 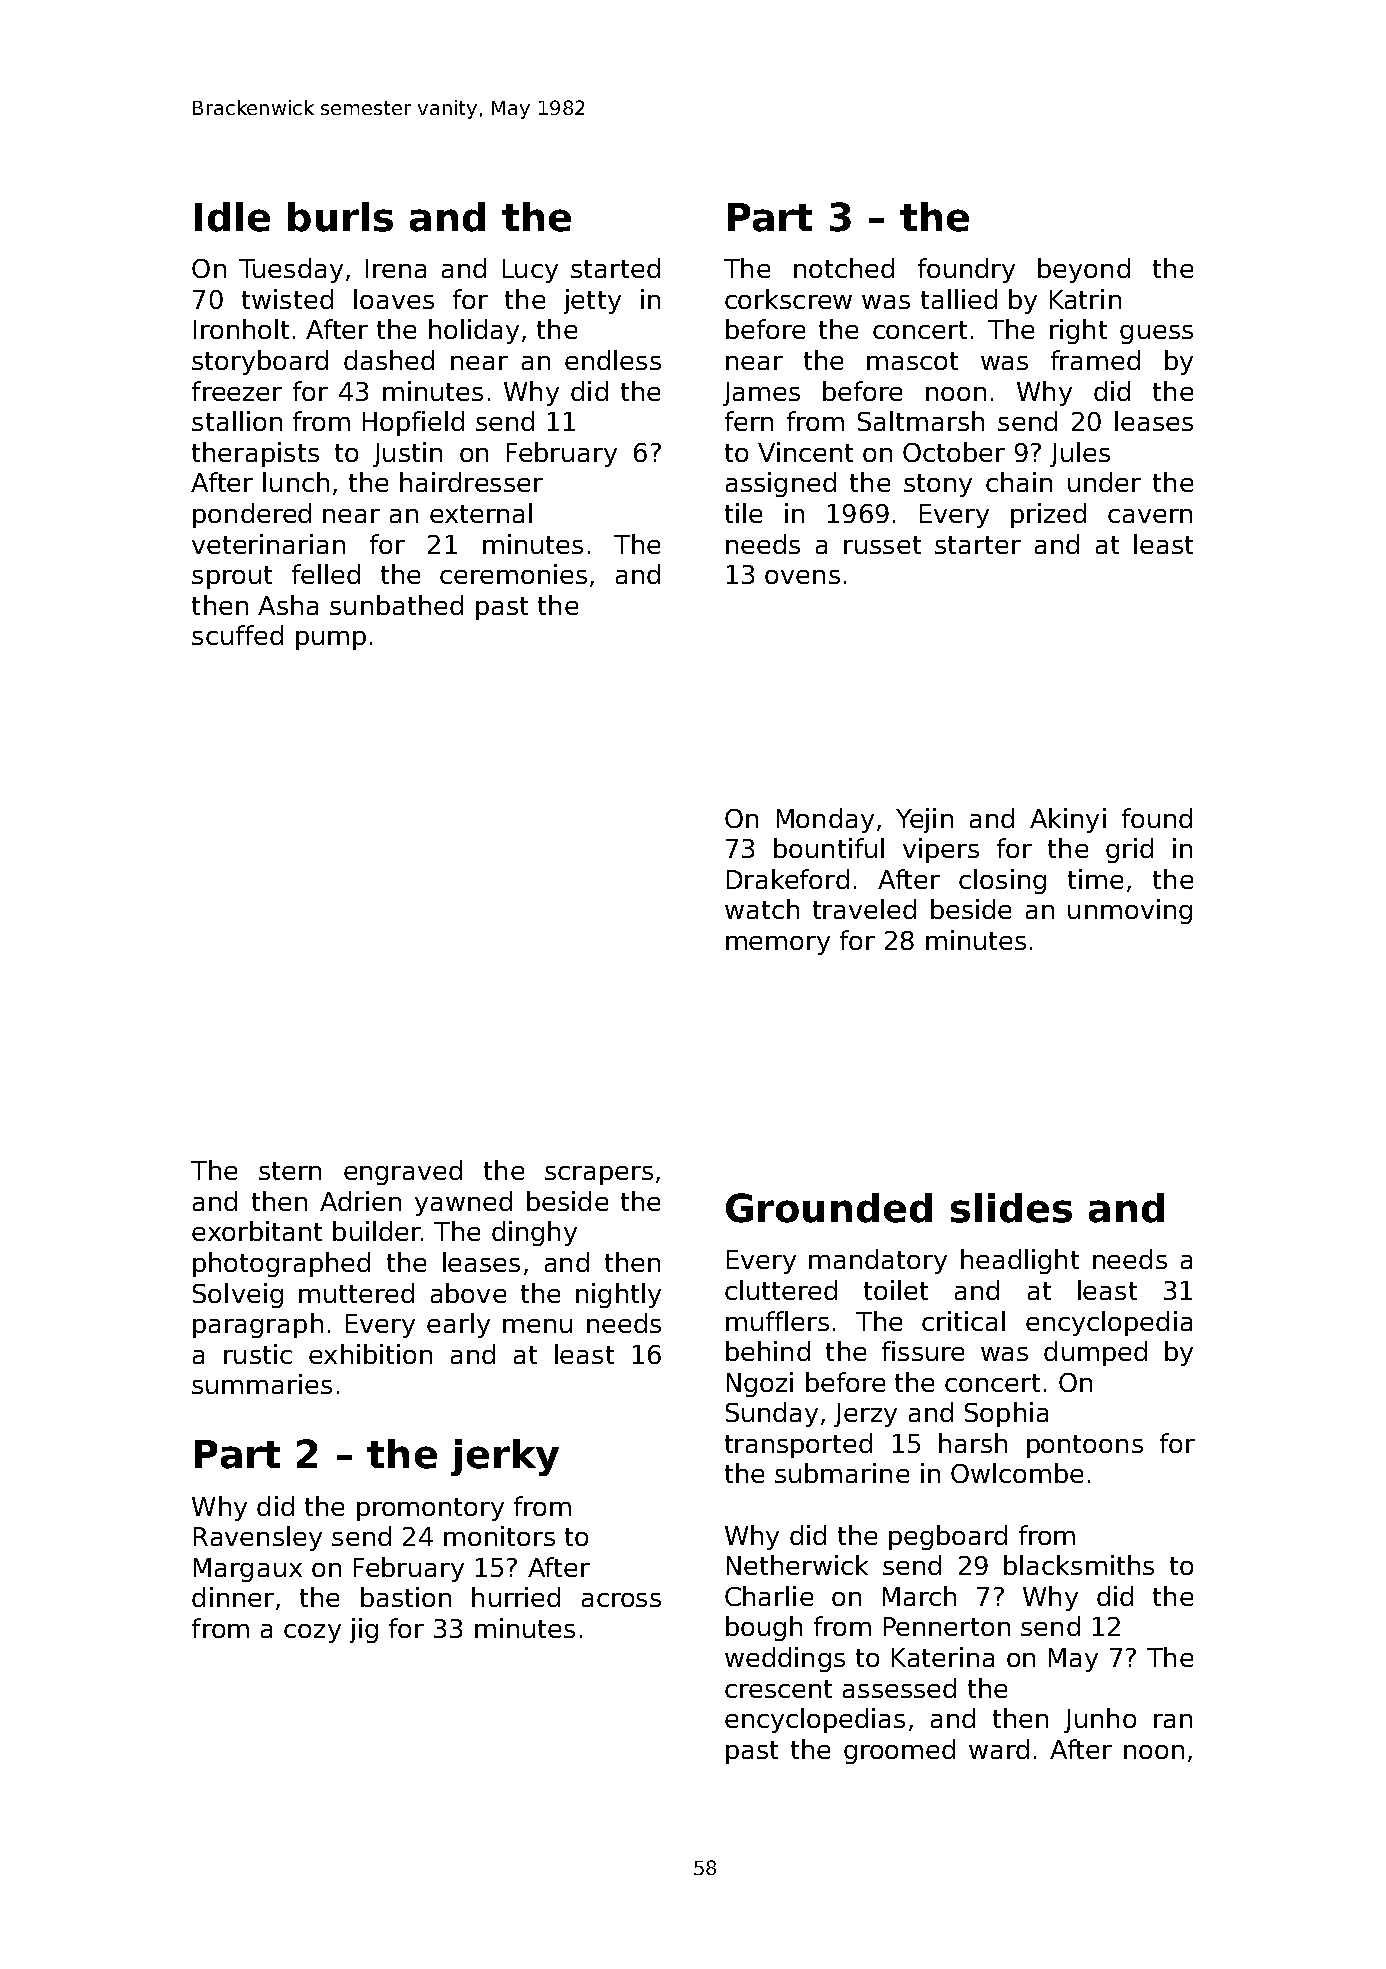 I want to click on stern, so click(x=290, y=1171).
